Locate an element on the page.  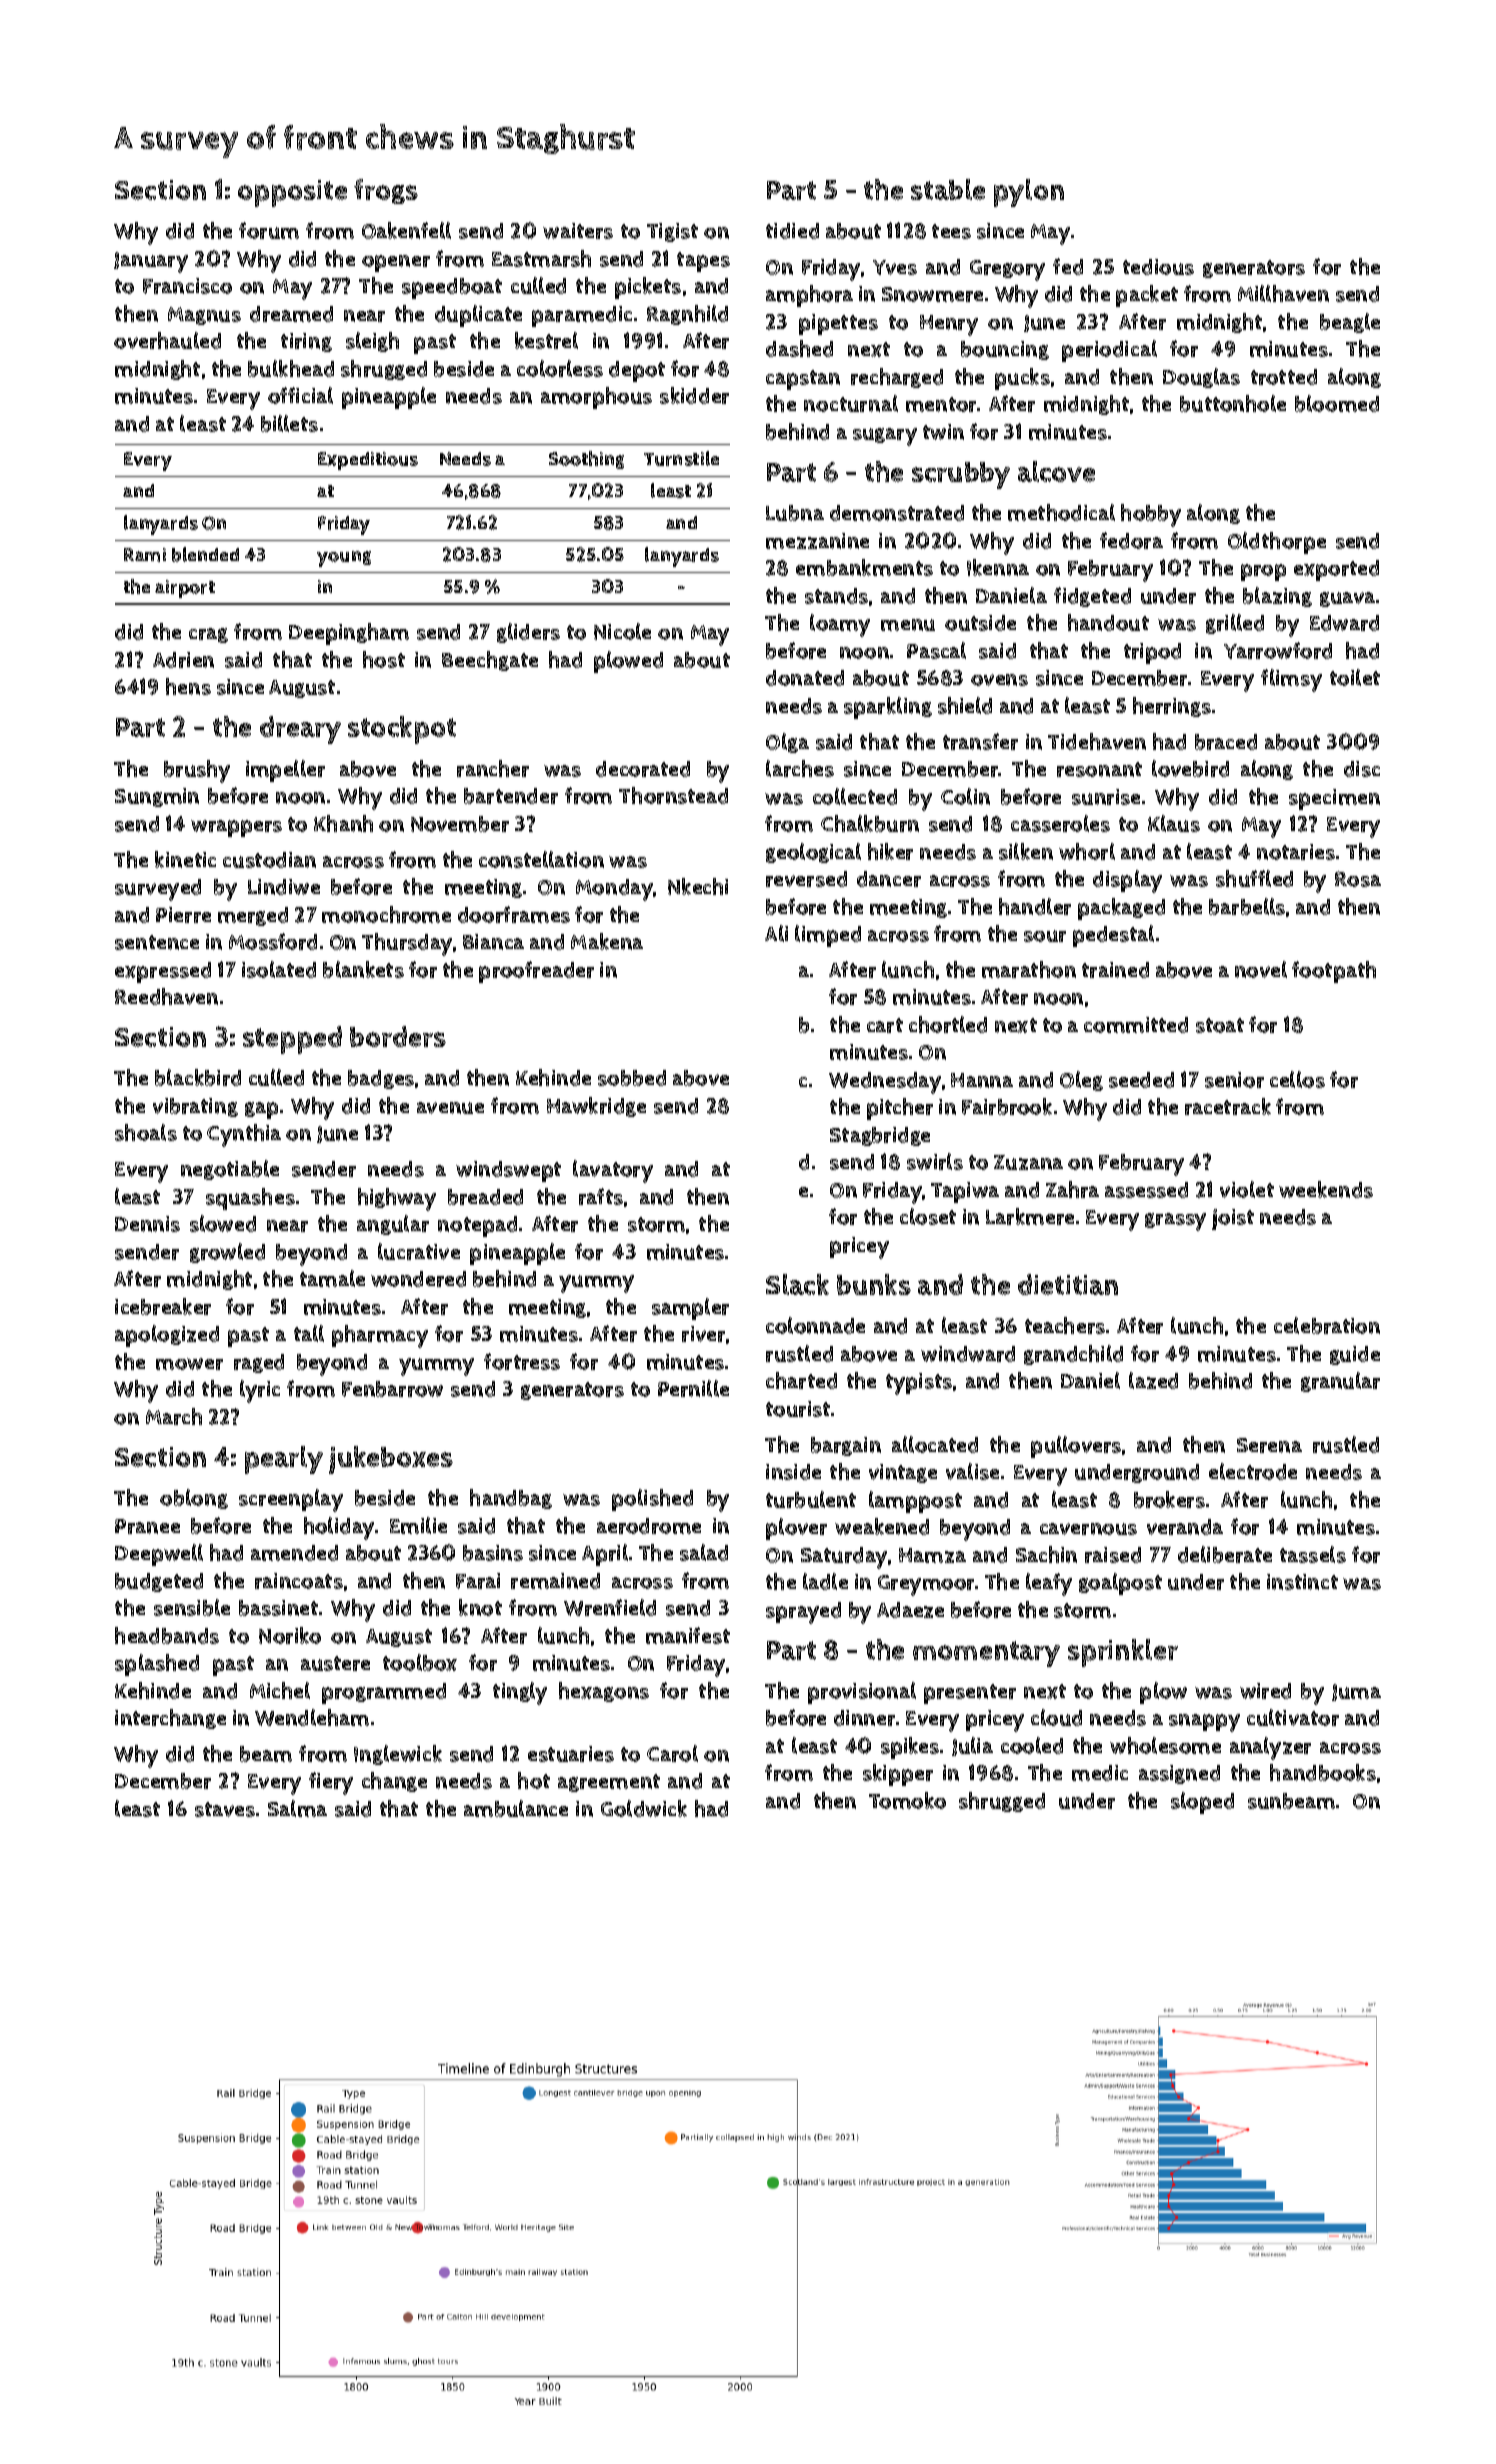
lazed is located at coordinates (1153, 1380).
